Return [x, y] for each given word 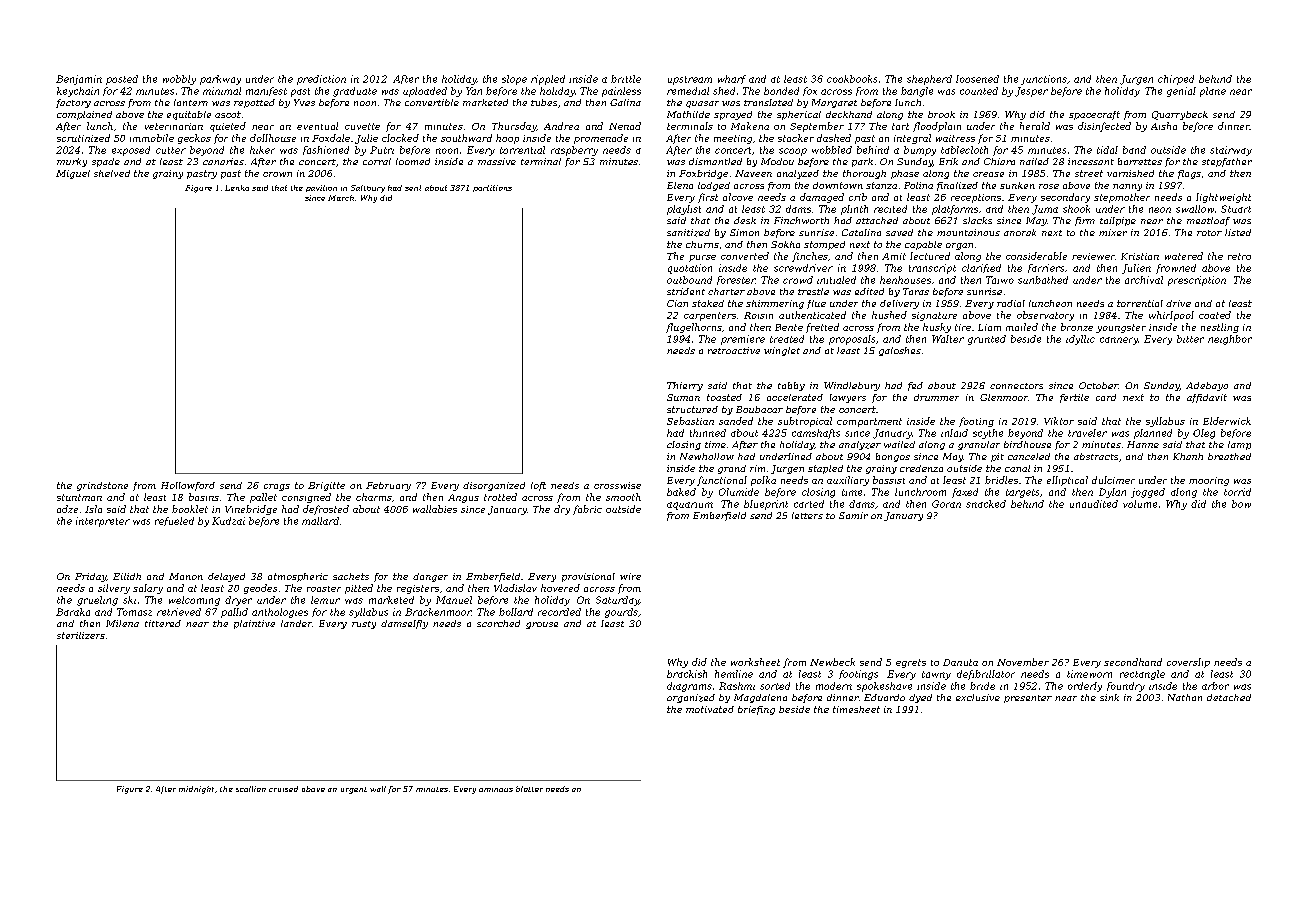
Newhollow [707, 456]
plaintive [254, 624]
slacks [977, 220]
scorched [498, 623]
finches [810, 257]
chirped [1176, 80]
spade [106, 162]
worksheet [755, 662]
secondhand [1133, 662]
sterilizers [81, 635]
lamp [1239, 445]
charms [374, 497]
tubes [544, 102]
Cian [677, 303]
